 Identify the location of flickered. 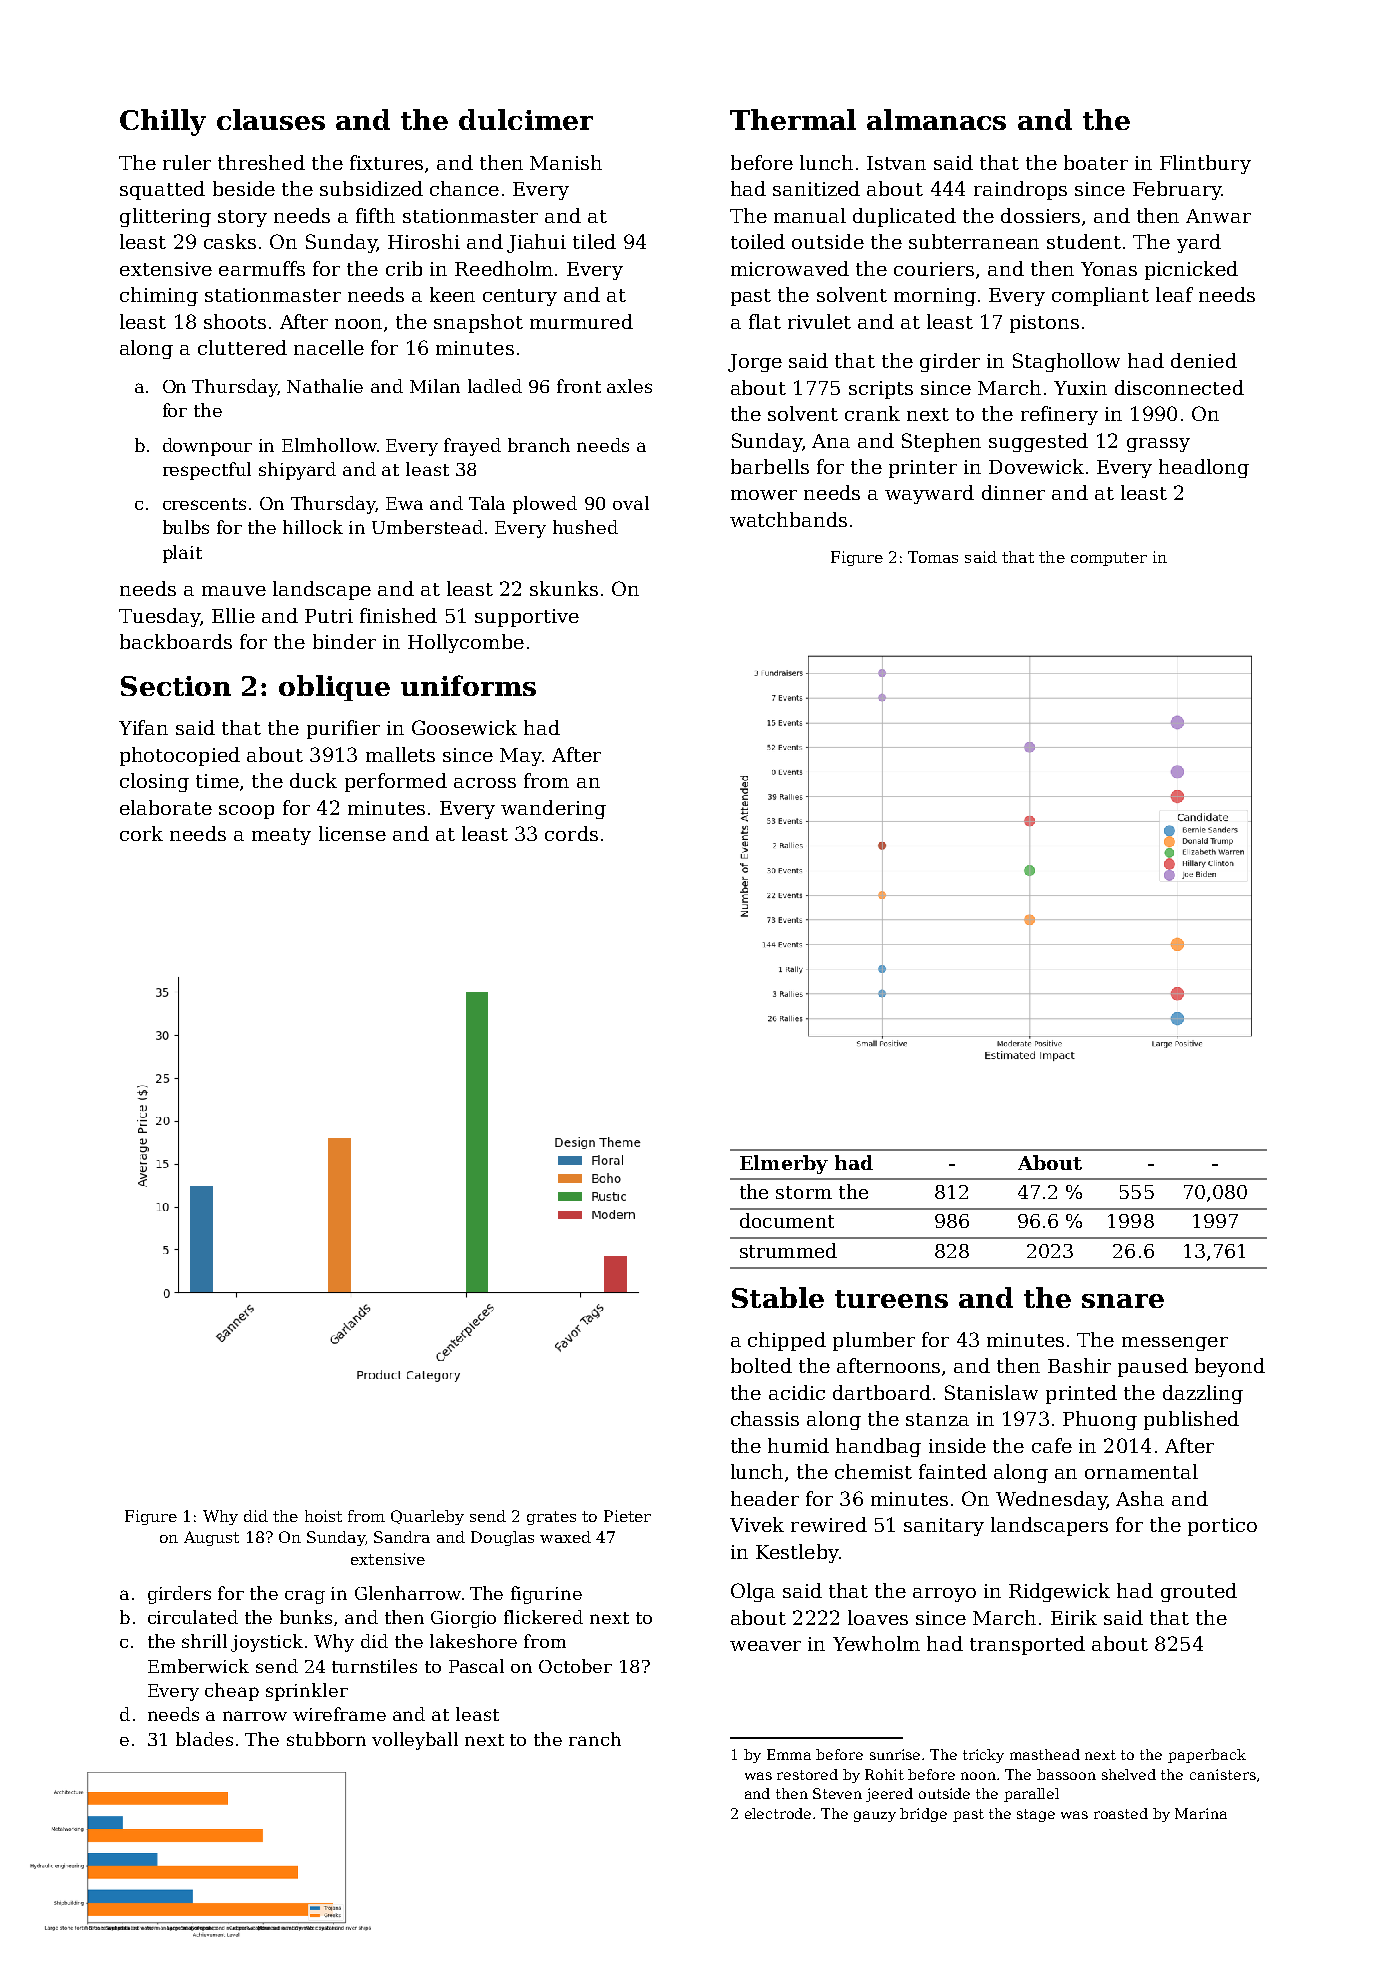
(543, 1617).
